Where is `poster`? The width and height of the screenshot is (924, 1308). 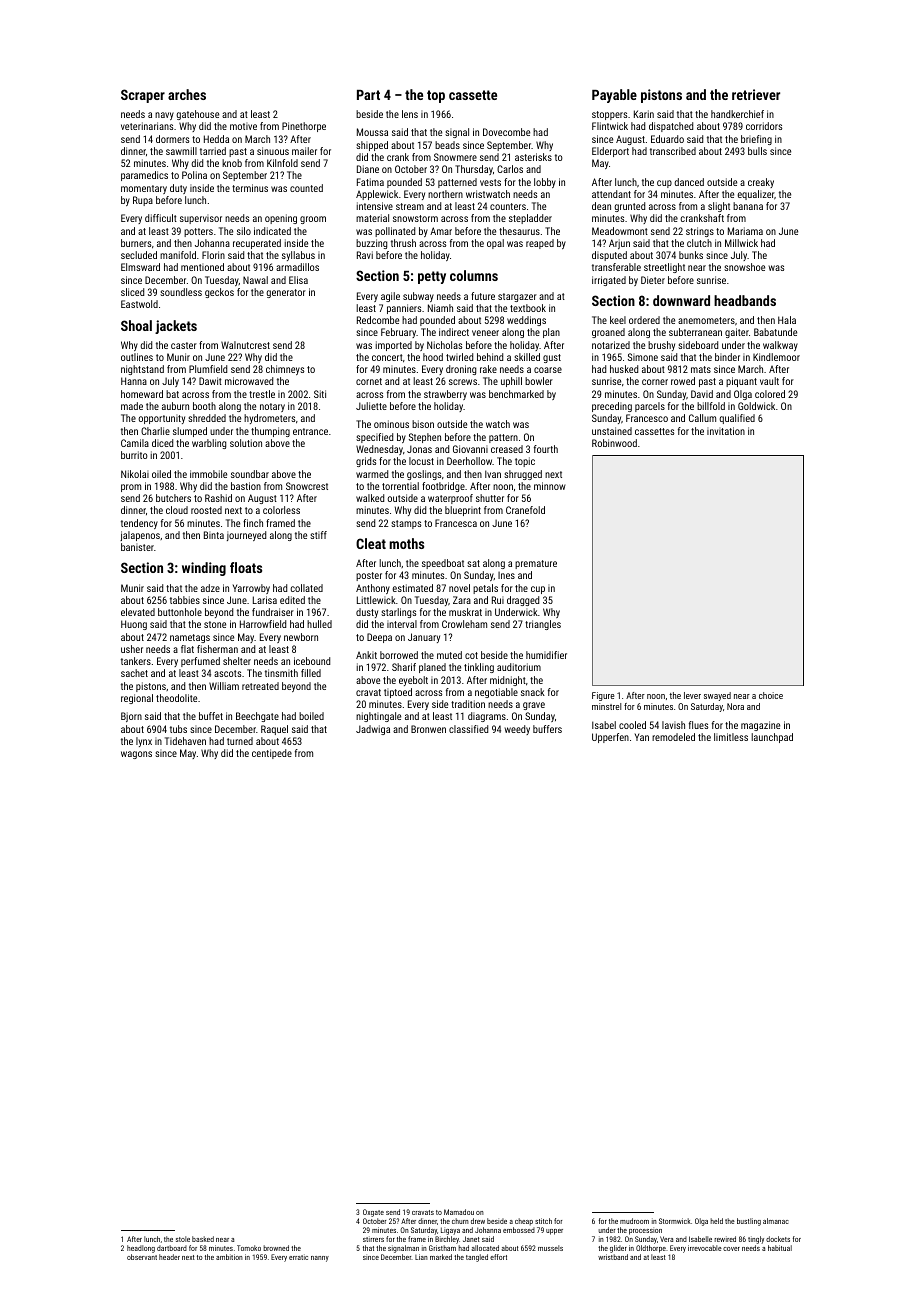
poster is located at coordinates (369, 576).
